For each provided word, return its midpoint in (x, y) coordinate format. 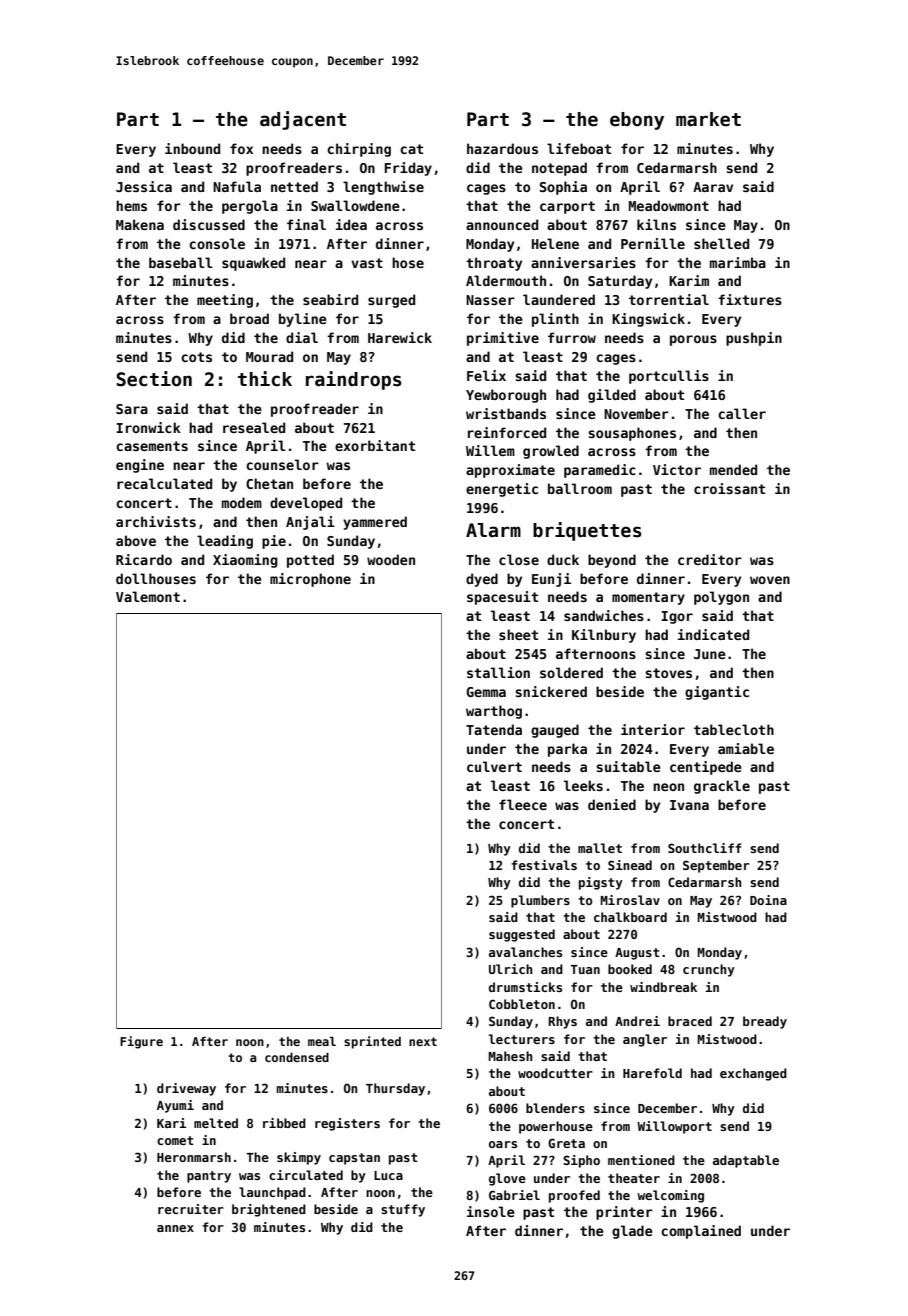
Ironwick (148, 427)
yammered (375, 523)
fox (241, 148)
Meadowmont (669, 205)
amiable (746, 748)
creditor (710, 559)
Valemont (148, 596)
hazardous (502, 148)
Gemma (486, 692)
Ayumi (175, 1106)
